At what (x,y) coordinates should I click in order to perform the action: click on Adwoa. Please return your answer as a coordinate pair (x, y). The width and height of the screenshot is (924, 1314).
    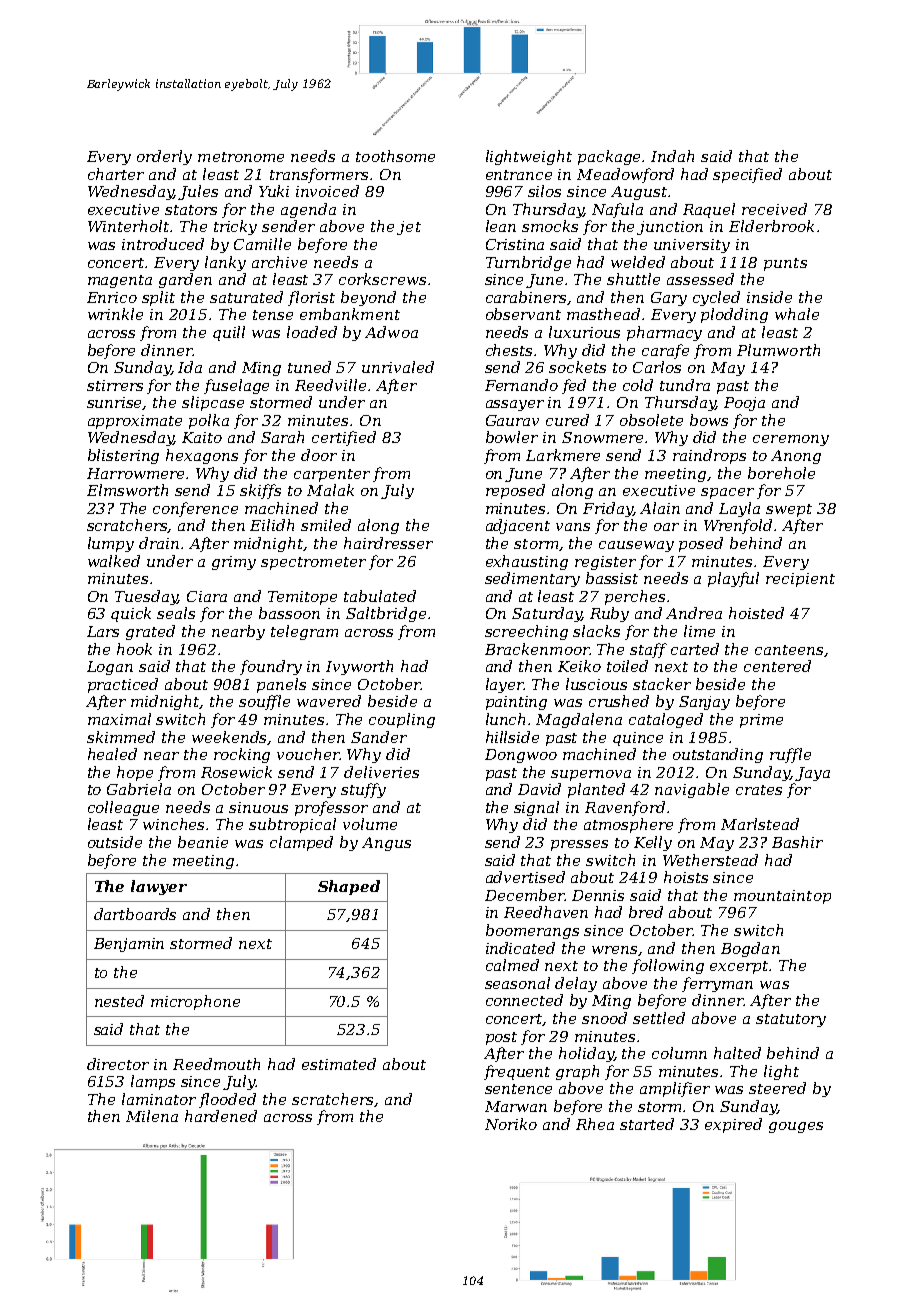
    Looking at the image, I should click on (391, 332).
